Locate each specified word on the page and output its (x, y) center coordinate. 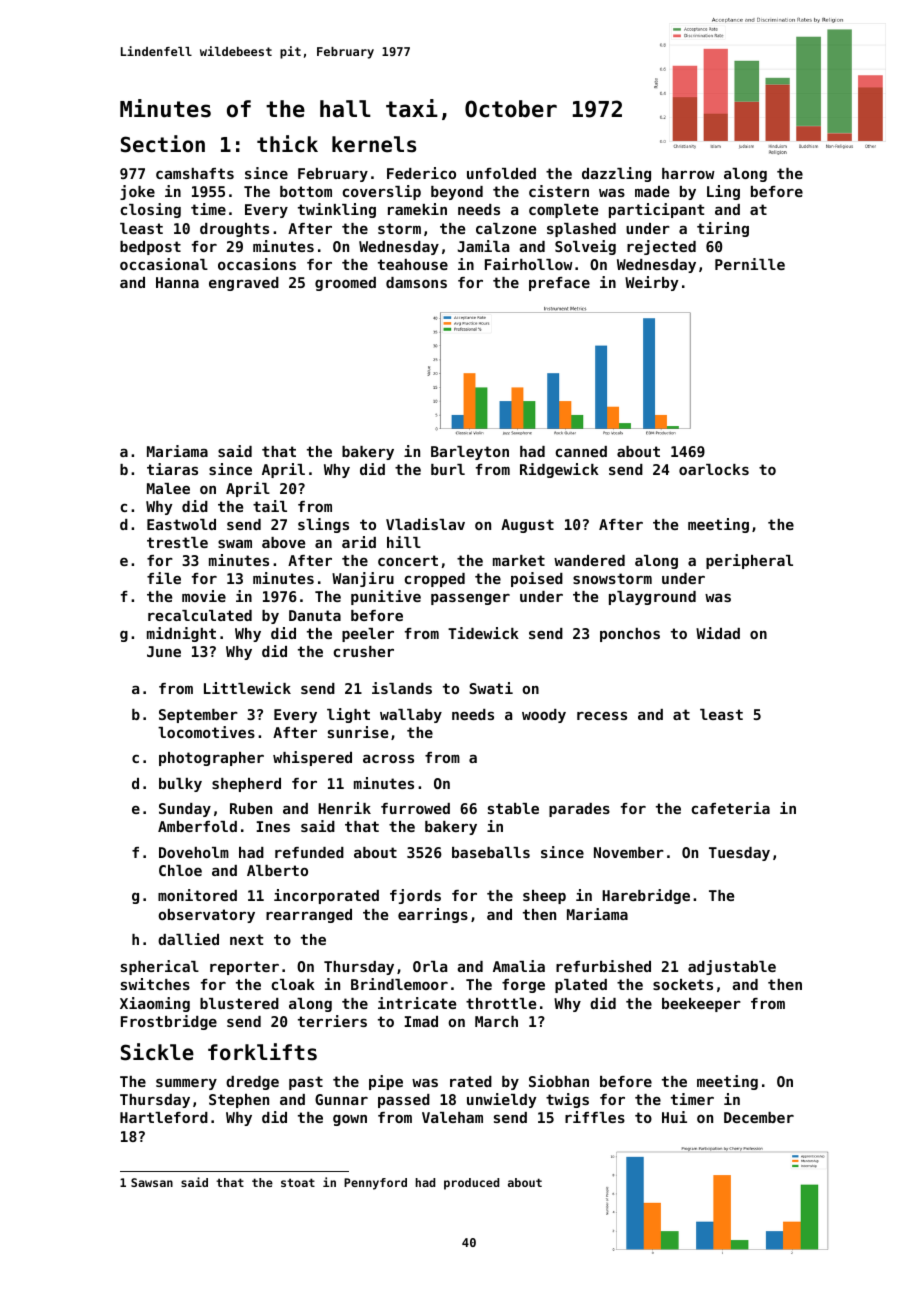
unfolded (501, 173)
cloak (293, 984)
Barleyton (470, 453)
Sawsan (152, 1182)
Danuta (315, 615)
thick (287, 144)
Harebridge (646, 896)
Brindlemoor (399, 984)
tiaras (172, 469)
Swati (491, 688)
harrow (688, 173)
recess (602, 716)
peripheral (749, 561)
